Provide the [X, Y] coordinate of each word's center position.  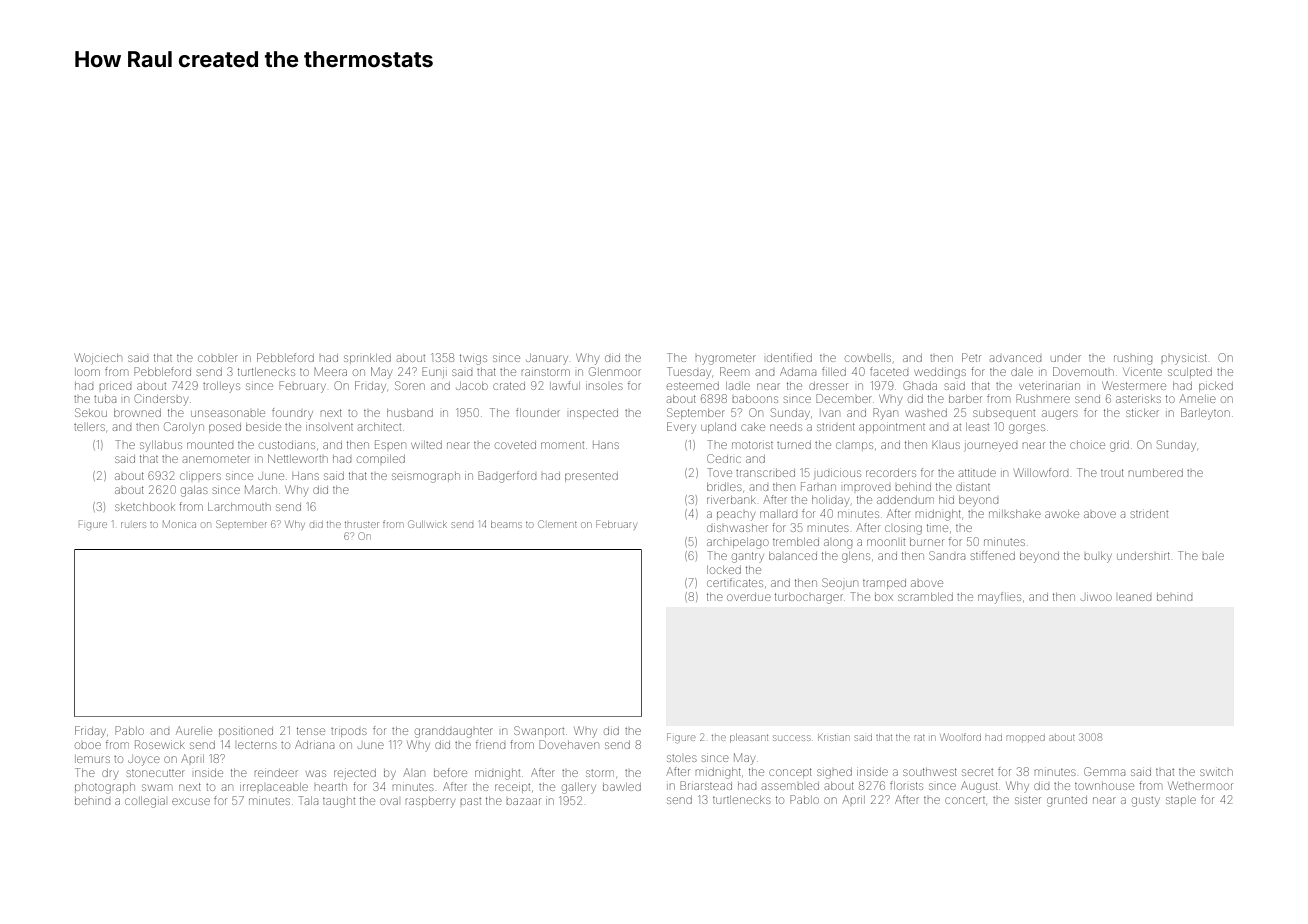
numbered [1156, 473]
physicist [1184, 359]
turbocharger [809, 598]
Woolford [961, 737]
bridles [724, 487]
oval [389, 801]
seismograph [426, 478]
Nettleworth [298, 458]
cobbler [218, 358]
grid [1119, 446]
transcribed [765, 473]
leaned [1135, 597]
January [547, 359]
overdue [749, 597]
